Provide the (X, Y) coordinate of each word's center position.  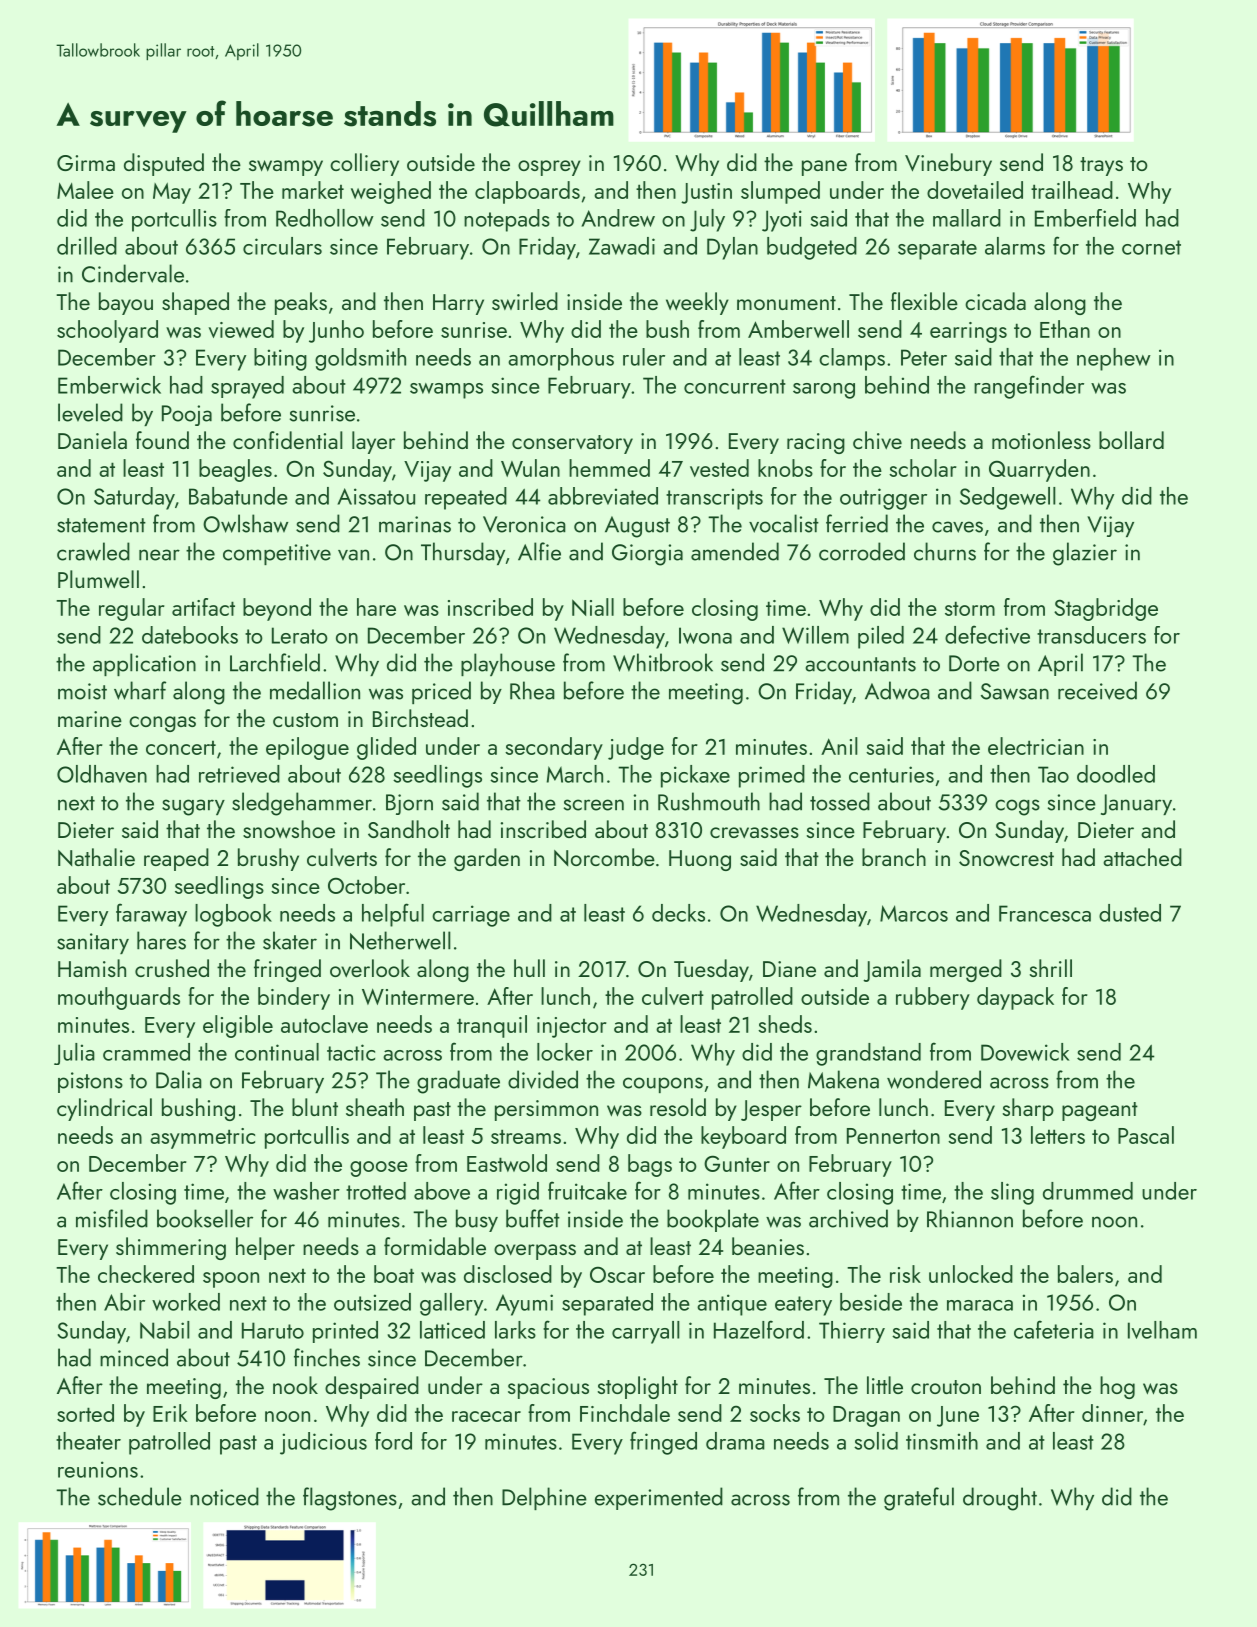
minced (134, 1357)
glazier (1085, 554)
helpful (393, 915)
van (353, 555)
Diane (789, 969)
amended (735, 551)
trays (1101, 166)
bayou (126, 303)
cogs (1017, 807)
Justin (706, 193)
